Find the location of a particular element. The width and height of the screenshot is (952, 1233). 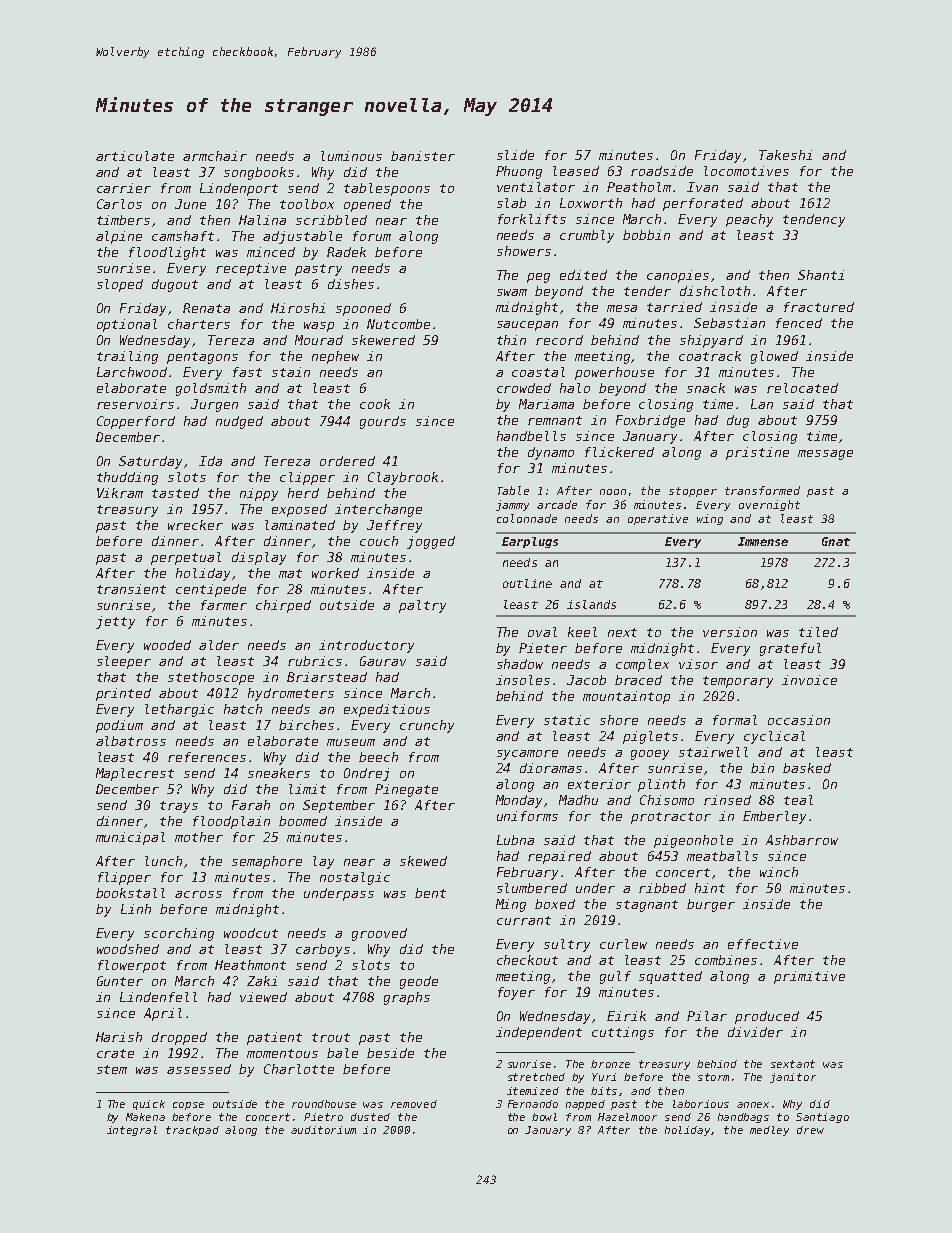

viewed is located at coordinates (263, 997).
